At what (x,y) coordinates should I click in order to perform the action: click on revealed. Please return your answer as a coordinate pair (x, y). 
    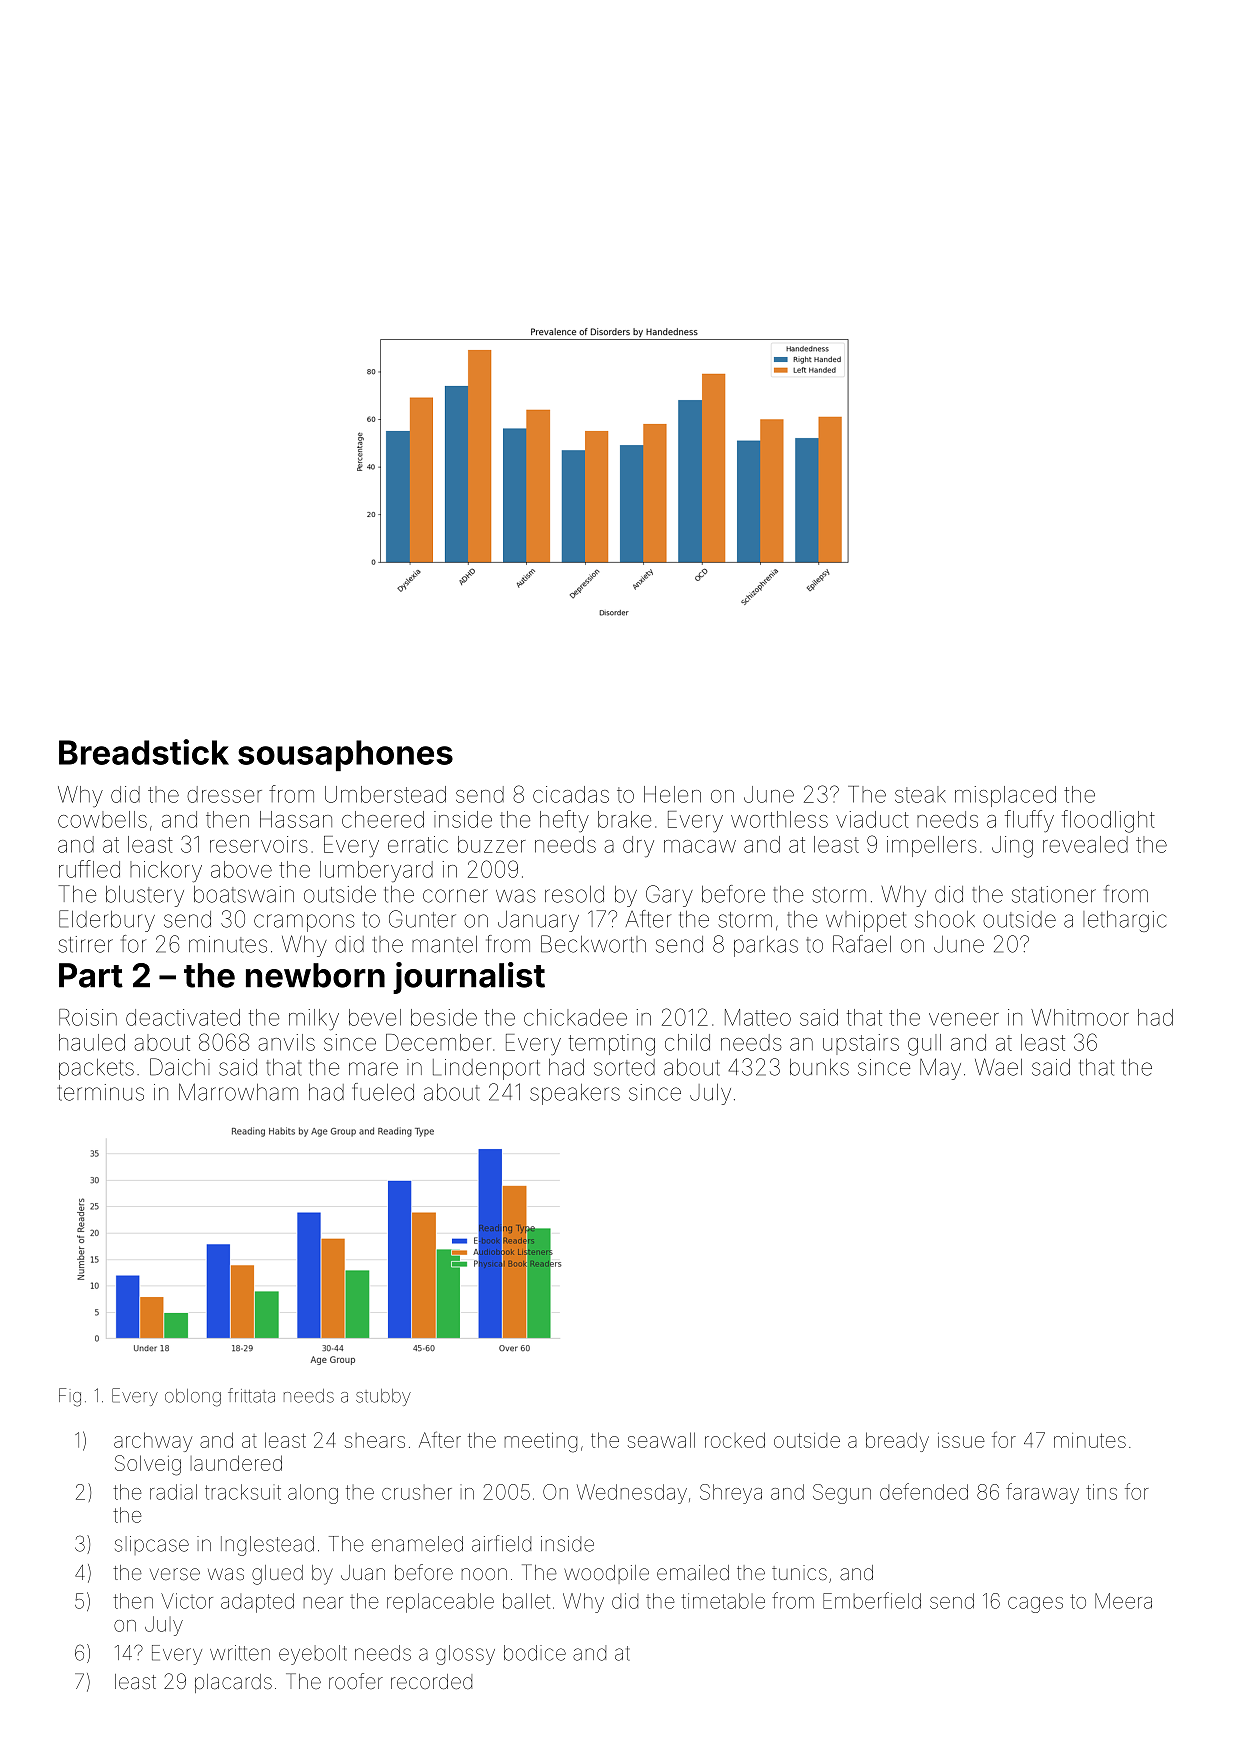
    Looking at the image, I should click on (1085, 844).
